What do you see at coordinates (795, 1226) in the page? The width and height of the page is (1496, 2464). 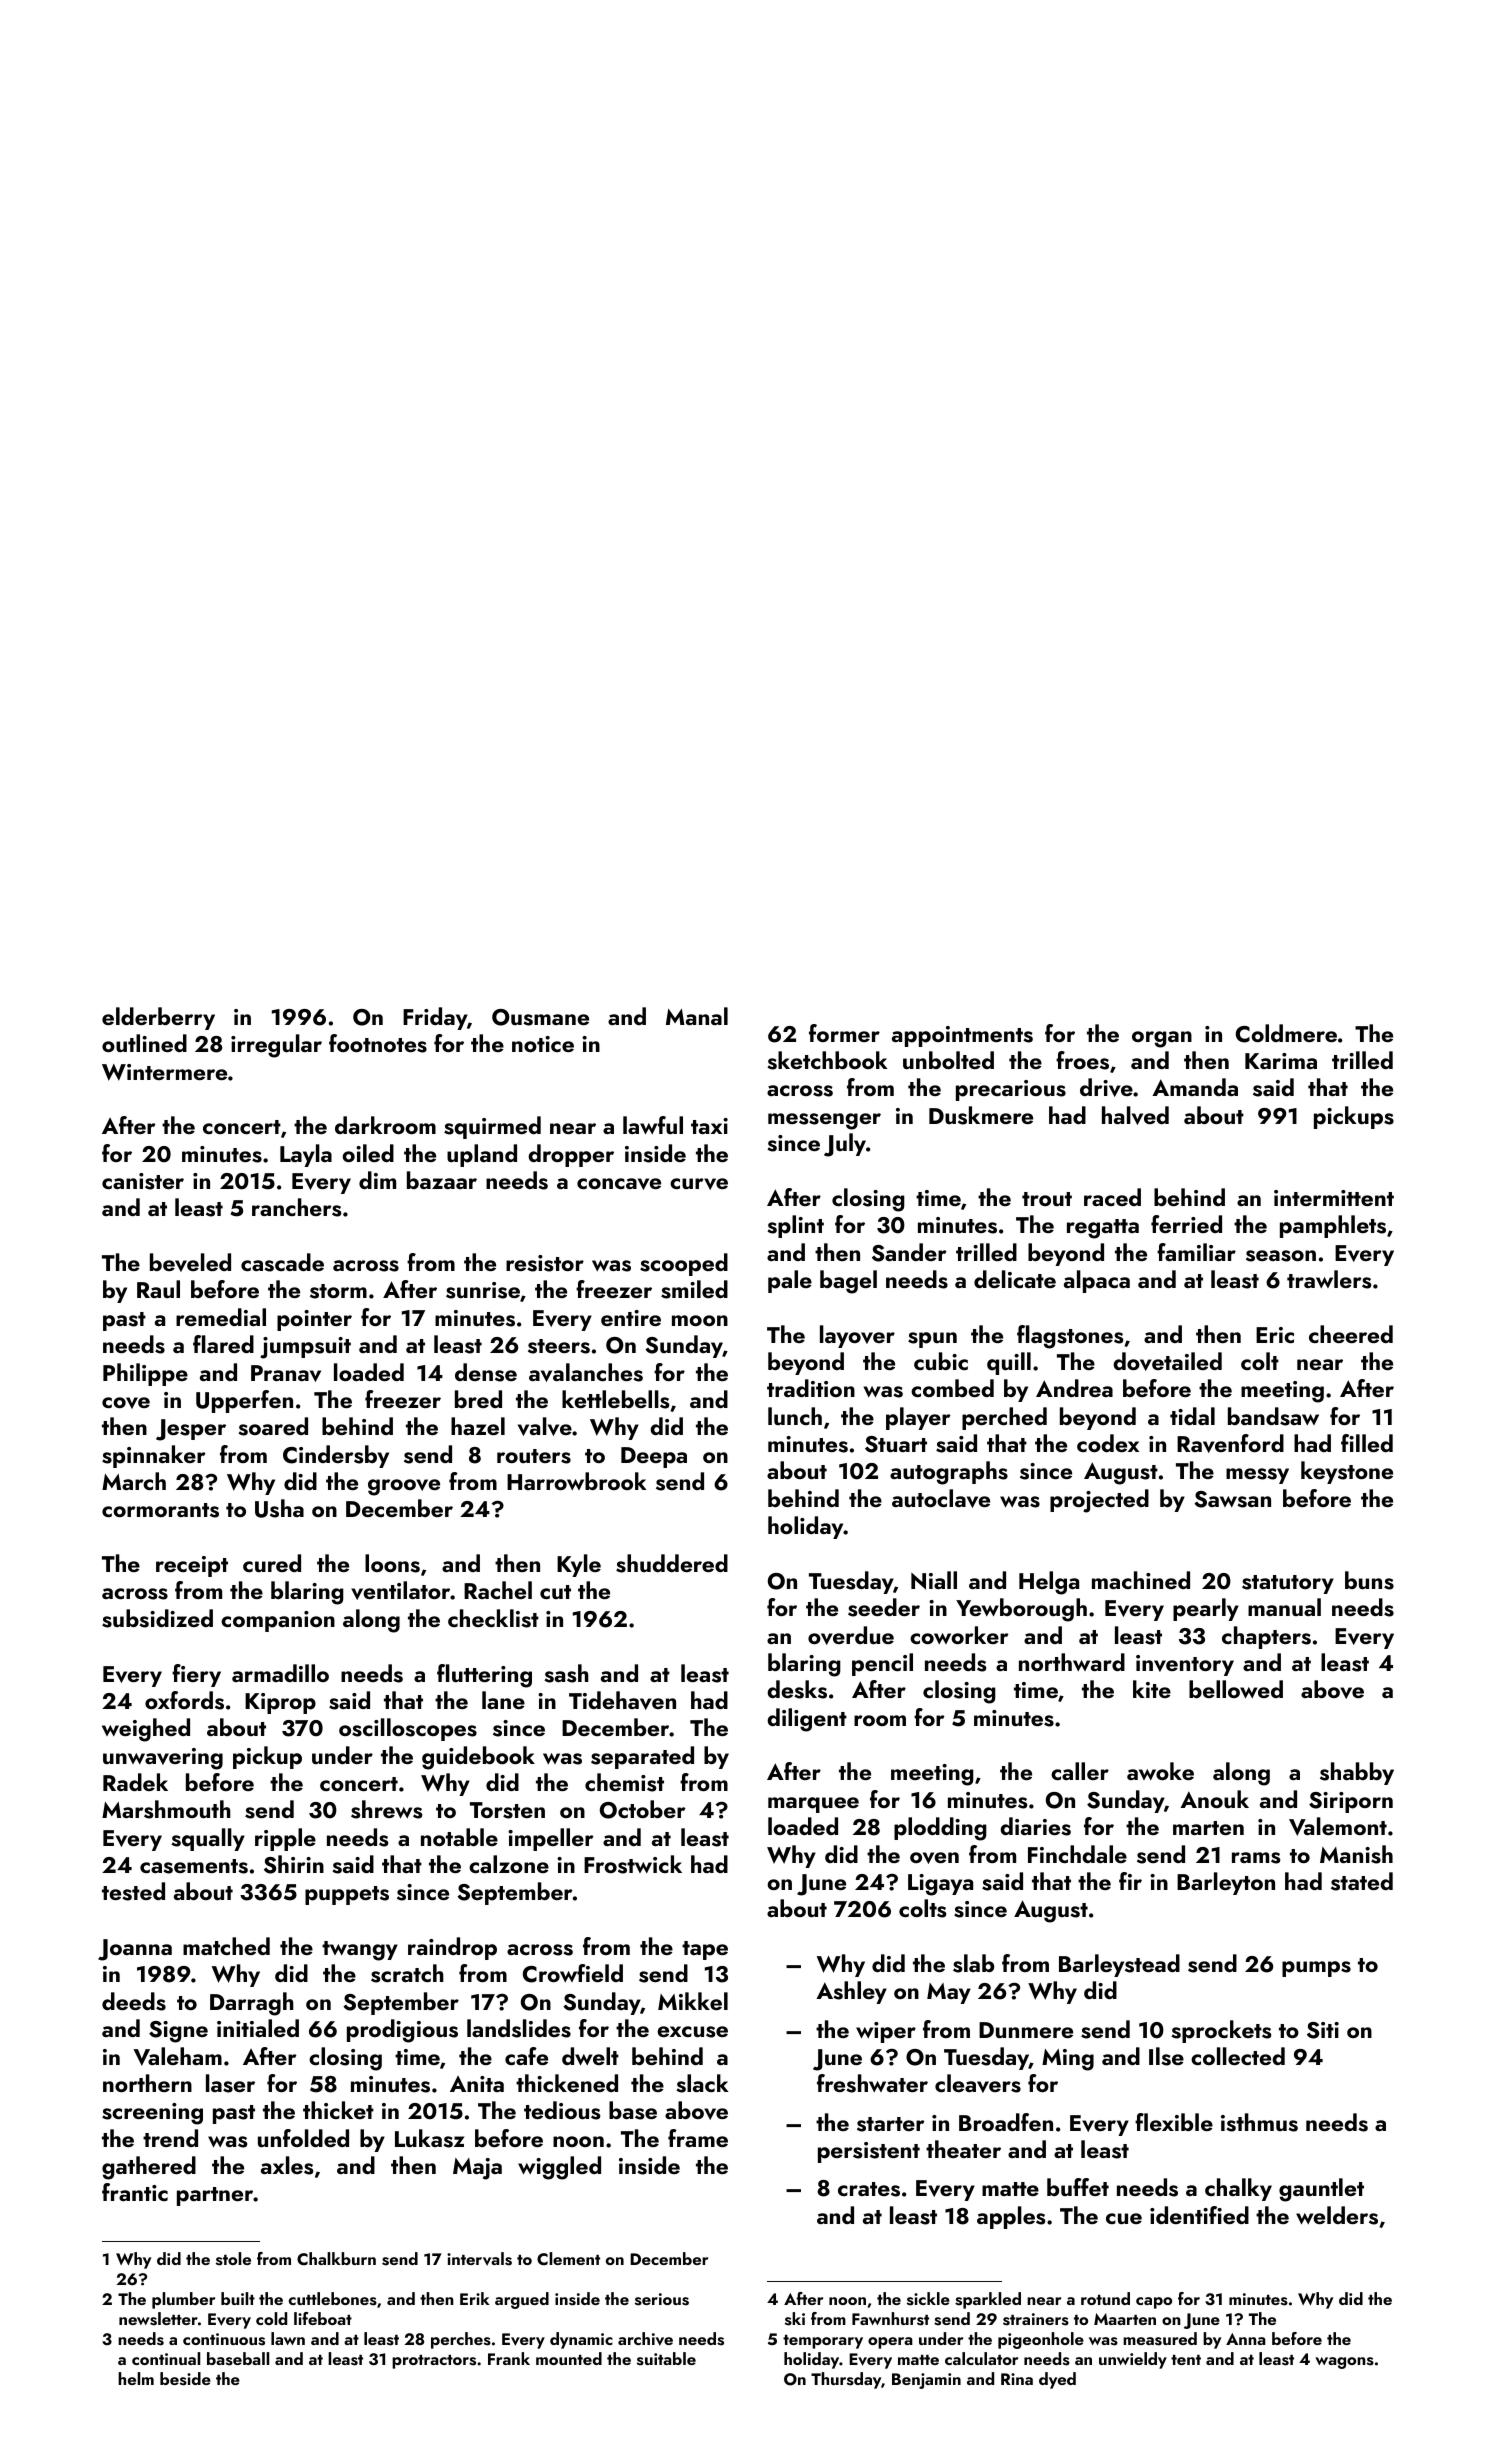 I see `splint` at bounding box center [795, 1226].
